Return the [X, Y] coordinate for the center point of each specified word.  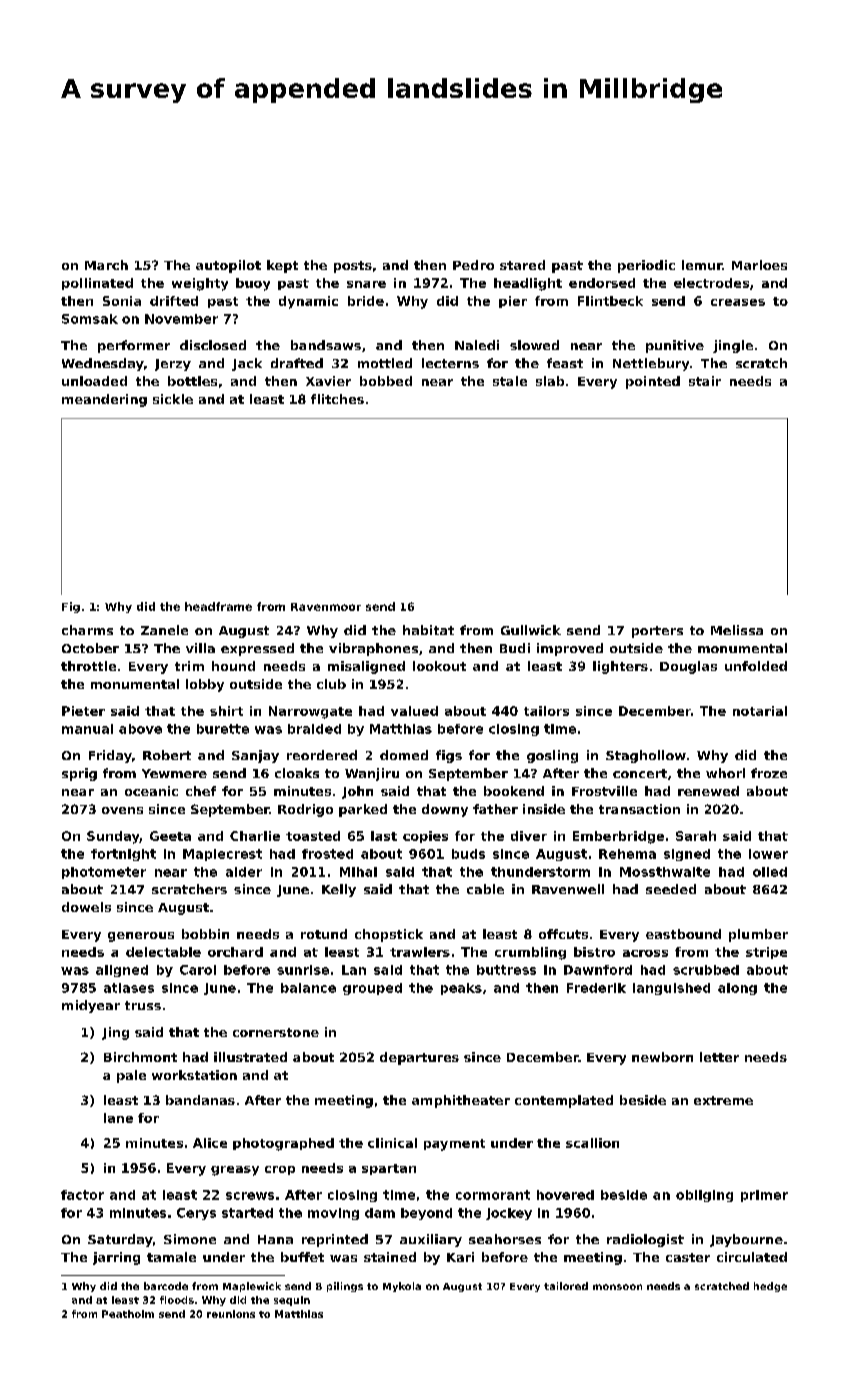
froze [769, 773]
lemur [702, 265]
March [106, 265]
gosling [552, 756]
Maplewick [252, 1287]
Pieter [83, 711]
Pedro [473, 265]
